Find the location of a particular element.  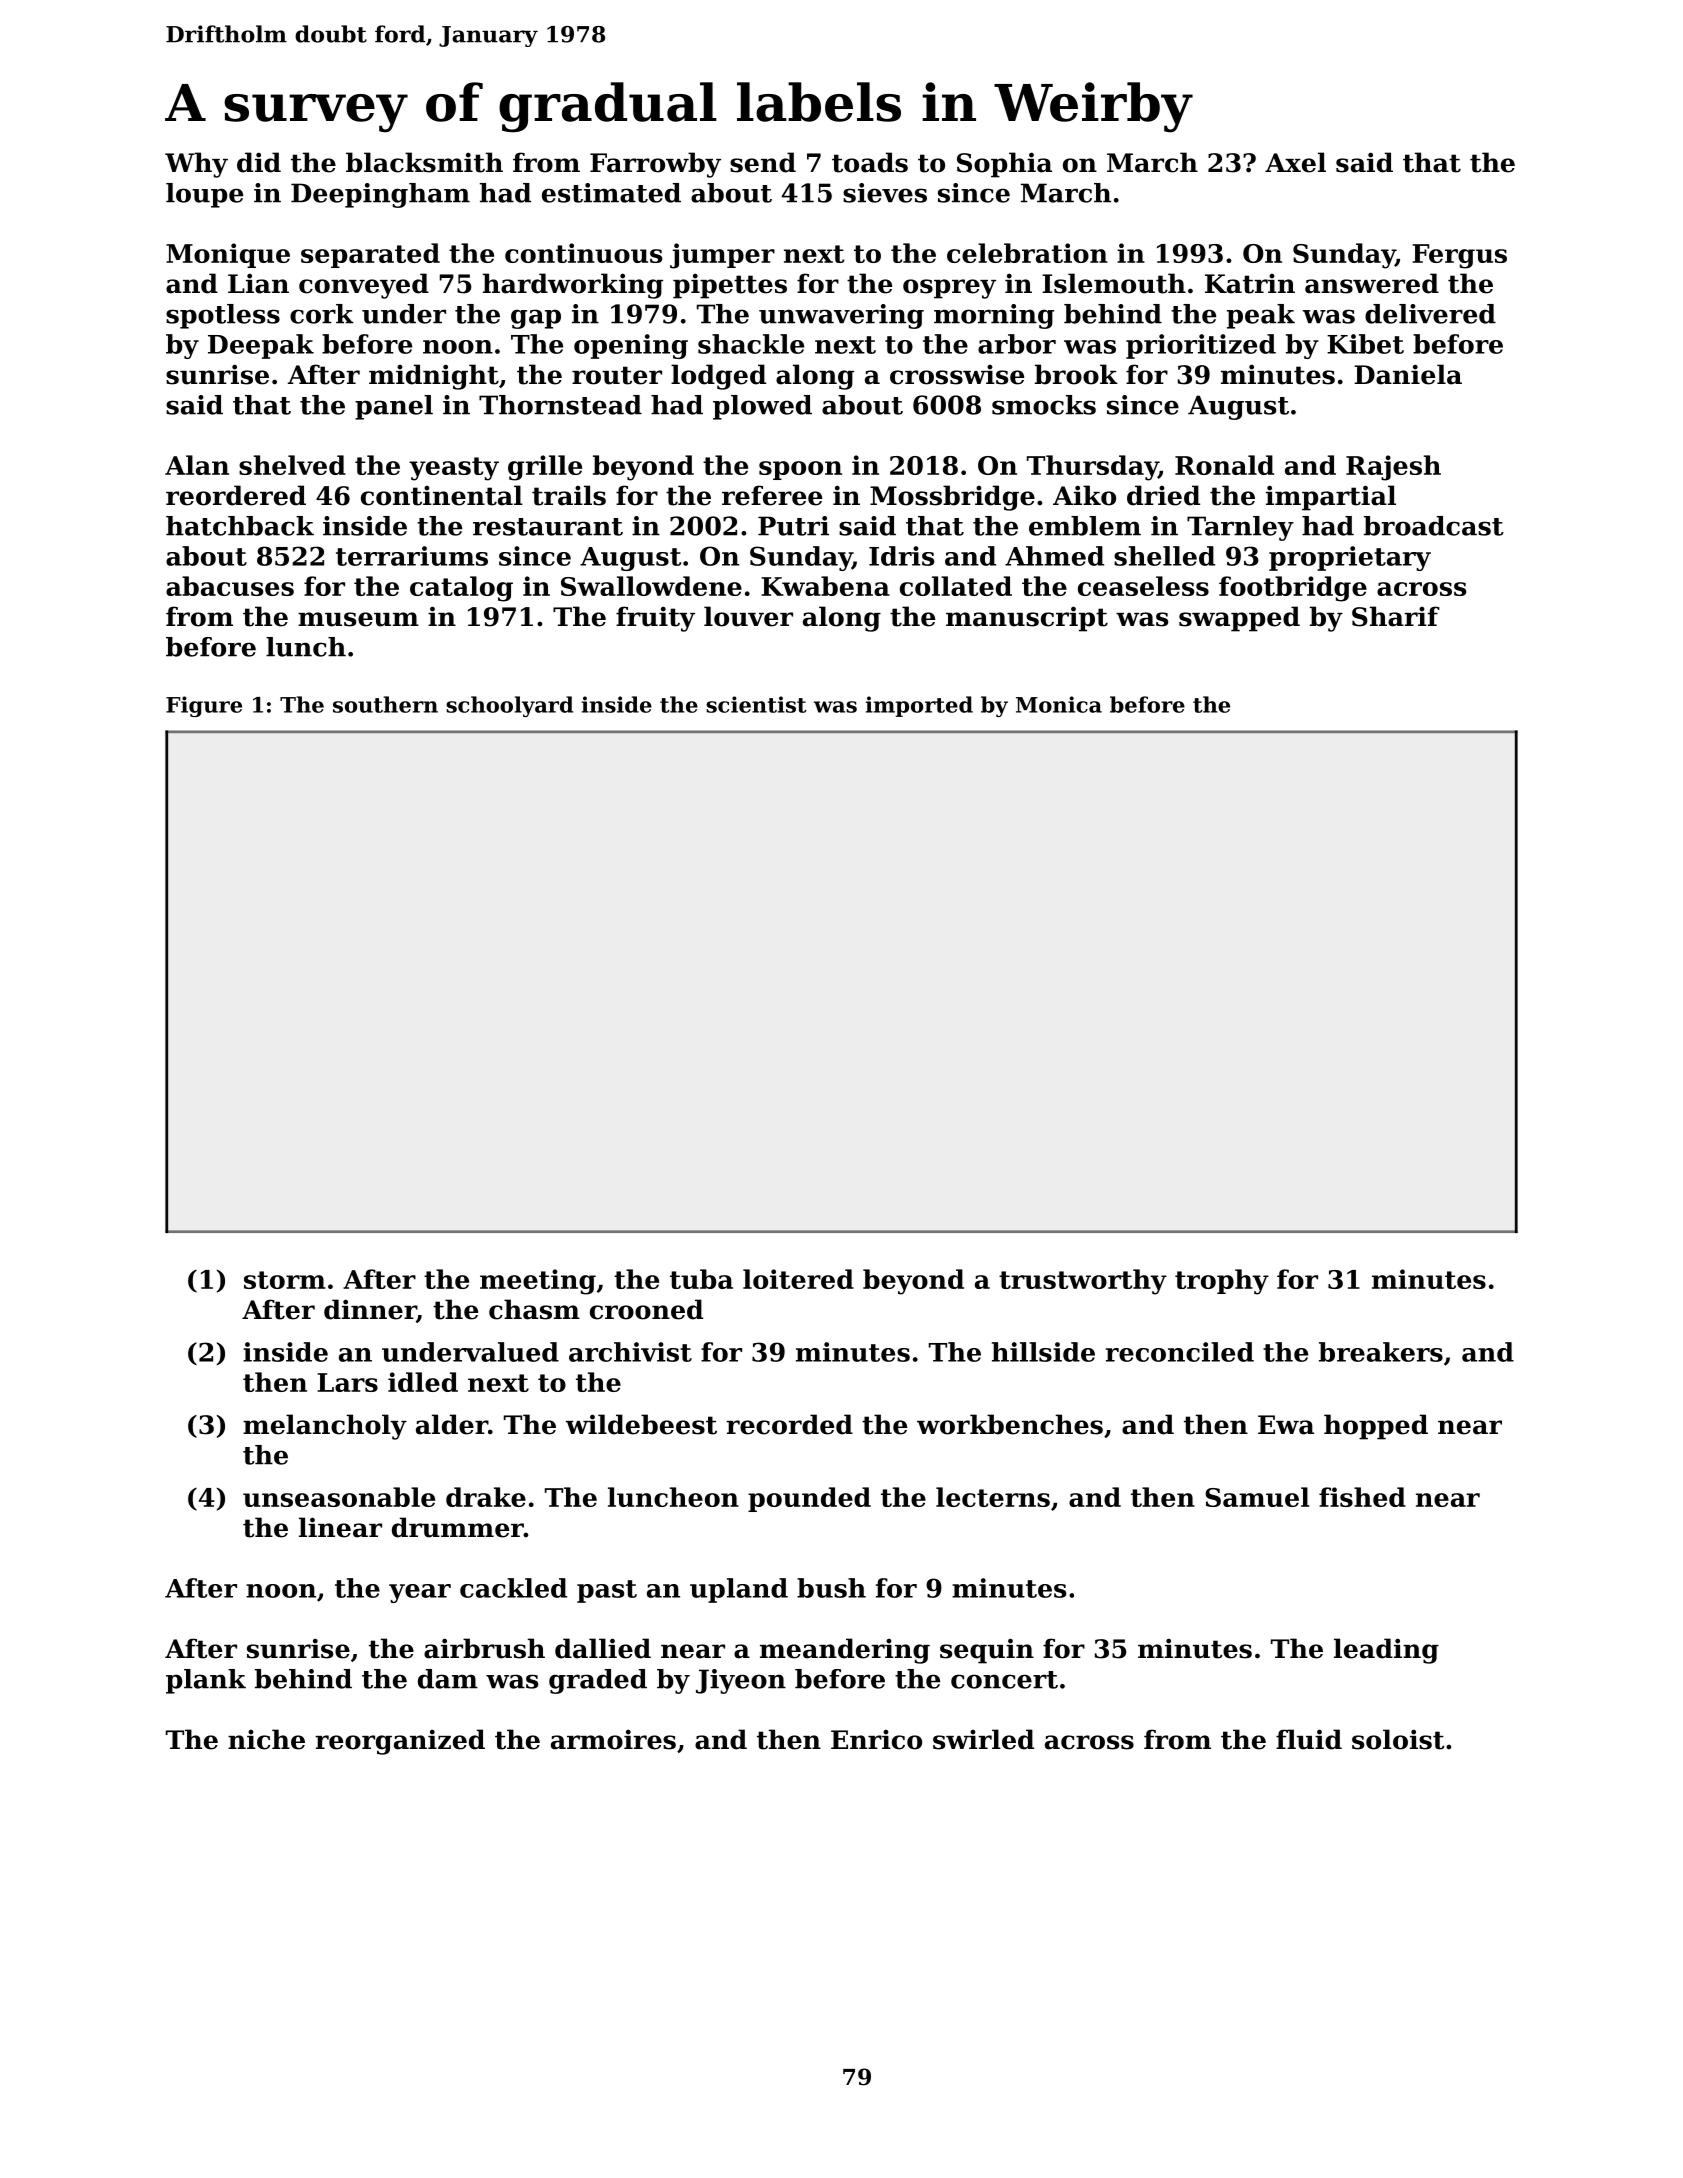

Monica is located at coordinates (1059, 704).
